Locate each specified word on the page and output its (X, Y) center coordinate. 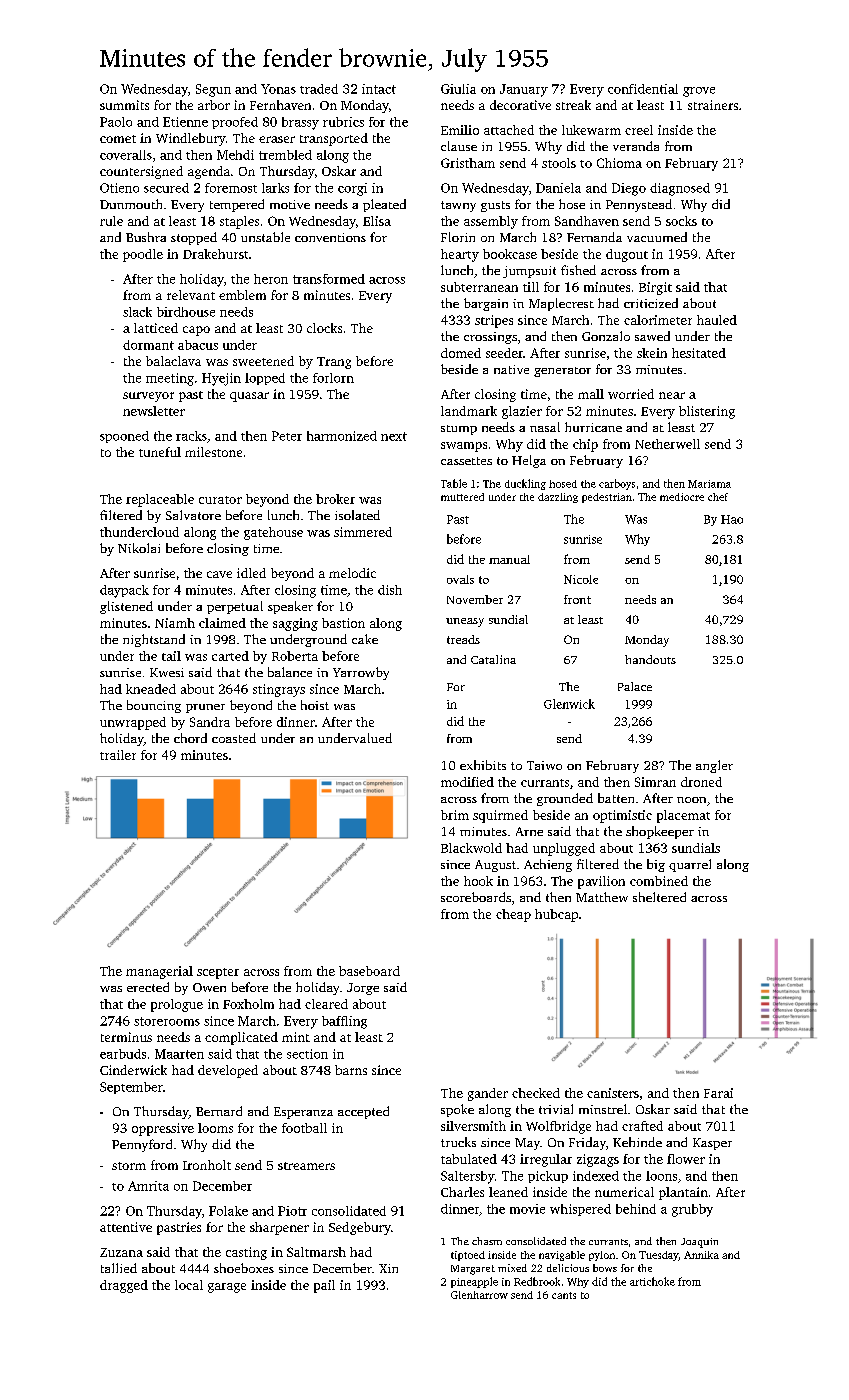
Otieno (119, 188)
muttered (462, 497)
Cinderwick (133, 1070)
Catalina (493, 659)
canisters (613, 1093)
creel (639, 130)
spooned (124, 437)
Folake (228, 1211)
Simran (655, 782)
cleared (326, 1004)
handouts (650, 659)
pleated (384, 205)
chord (190, 738)
